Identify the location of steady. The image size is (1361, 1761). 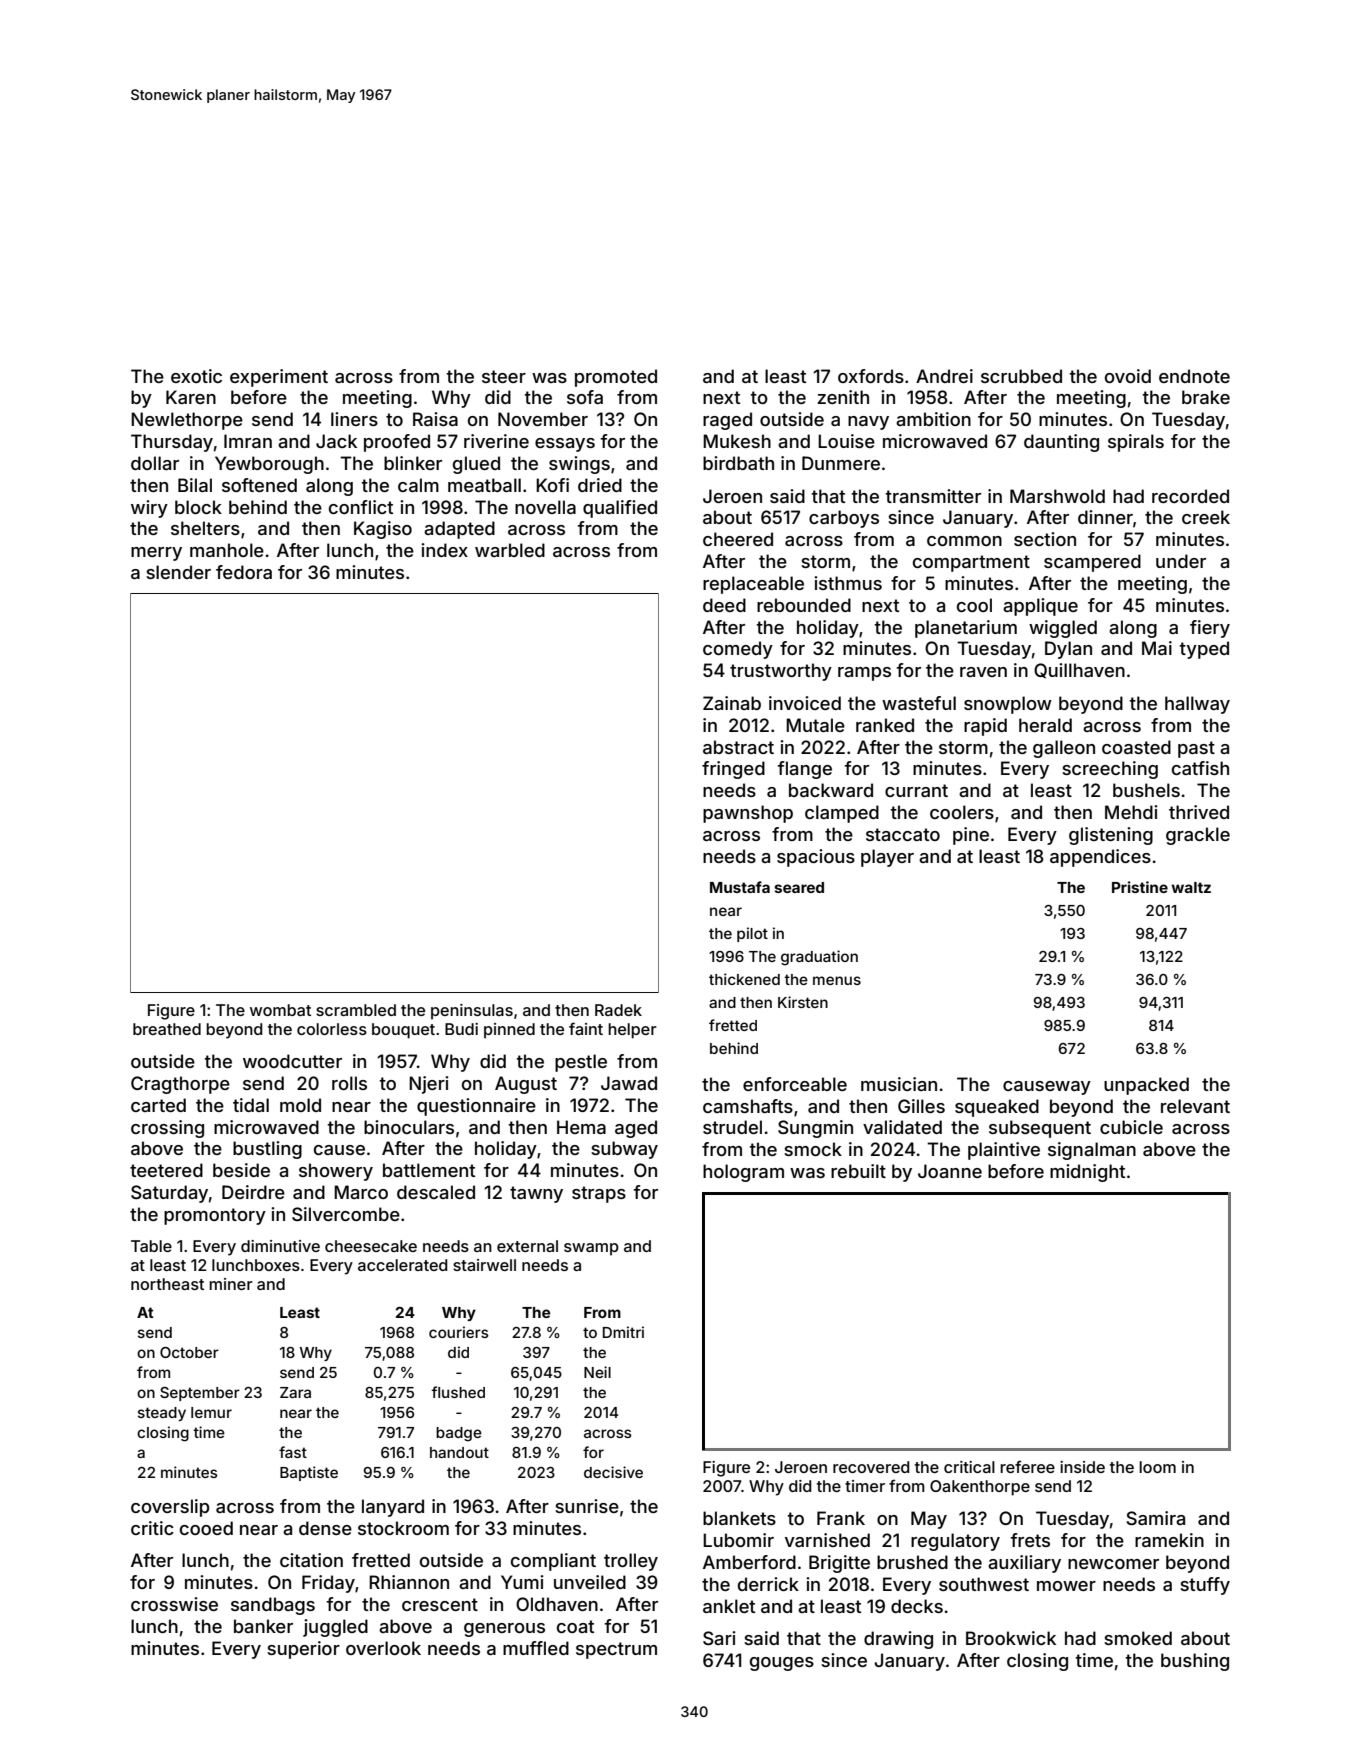
(162, 1414).
